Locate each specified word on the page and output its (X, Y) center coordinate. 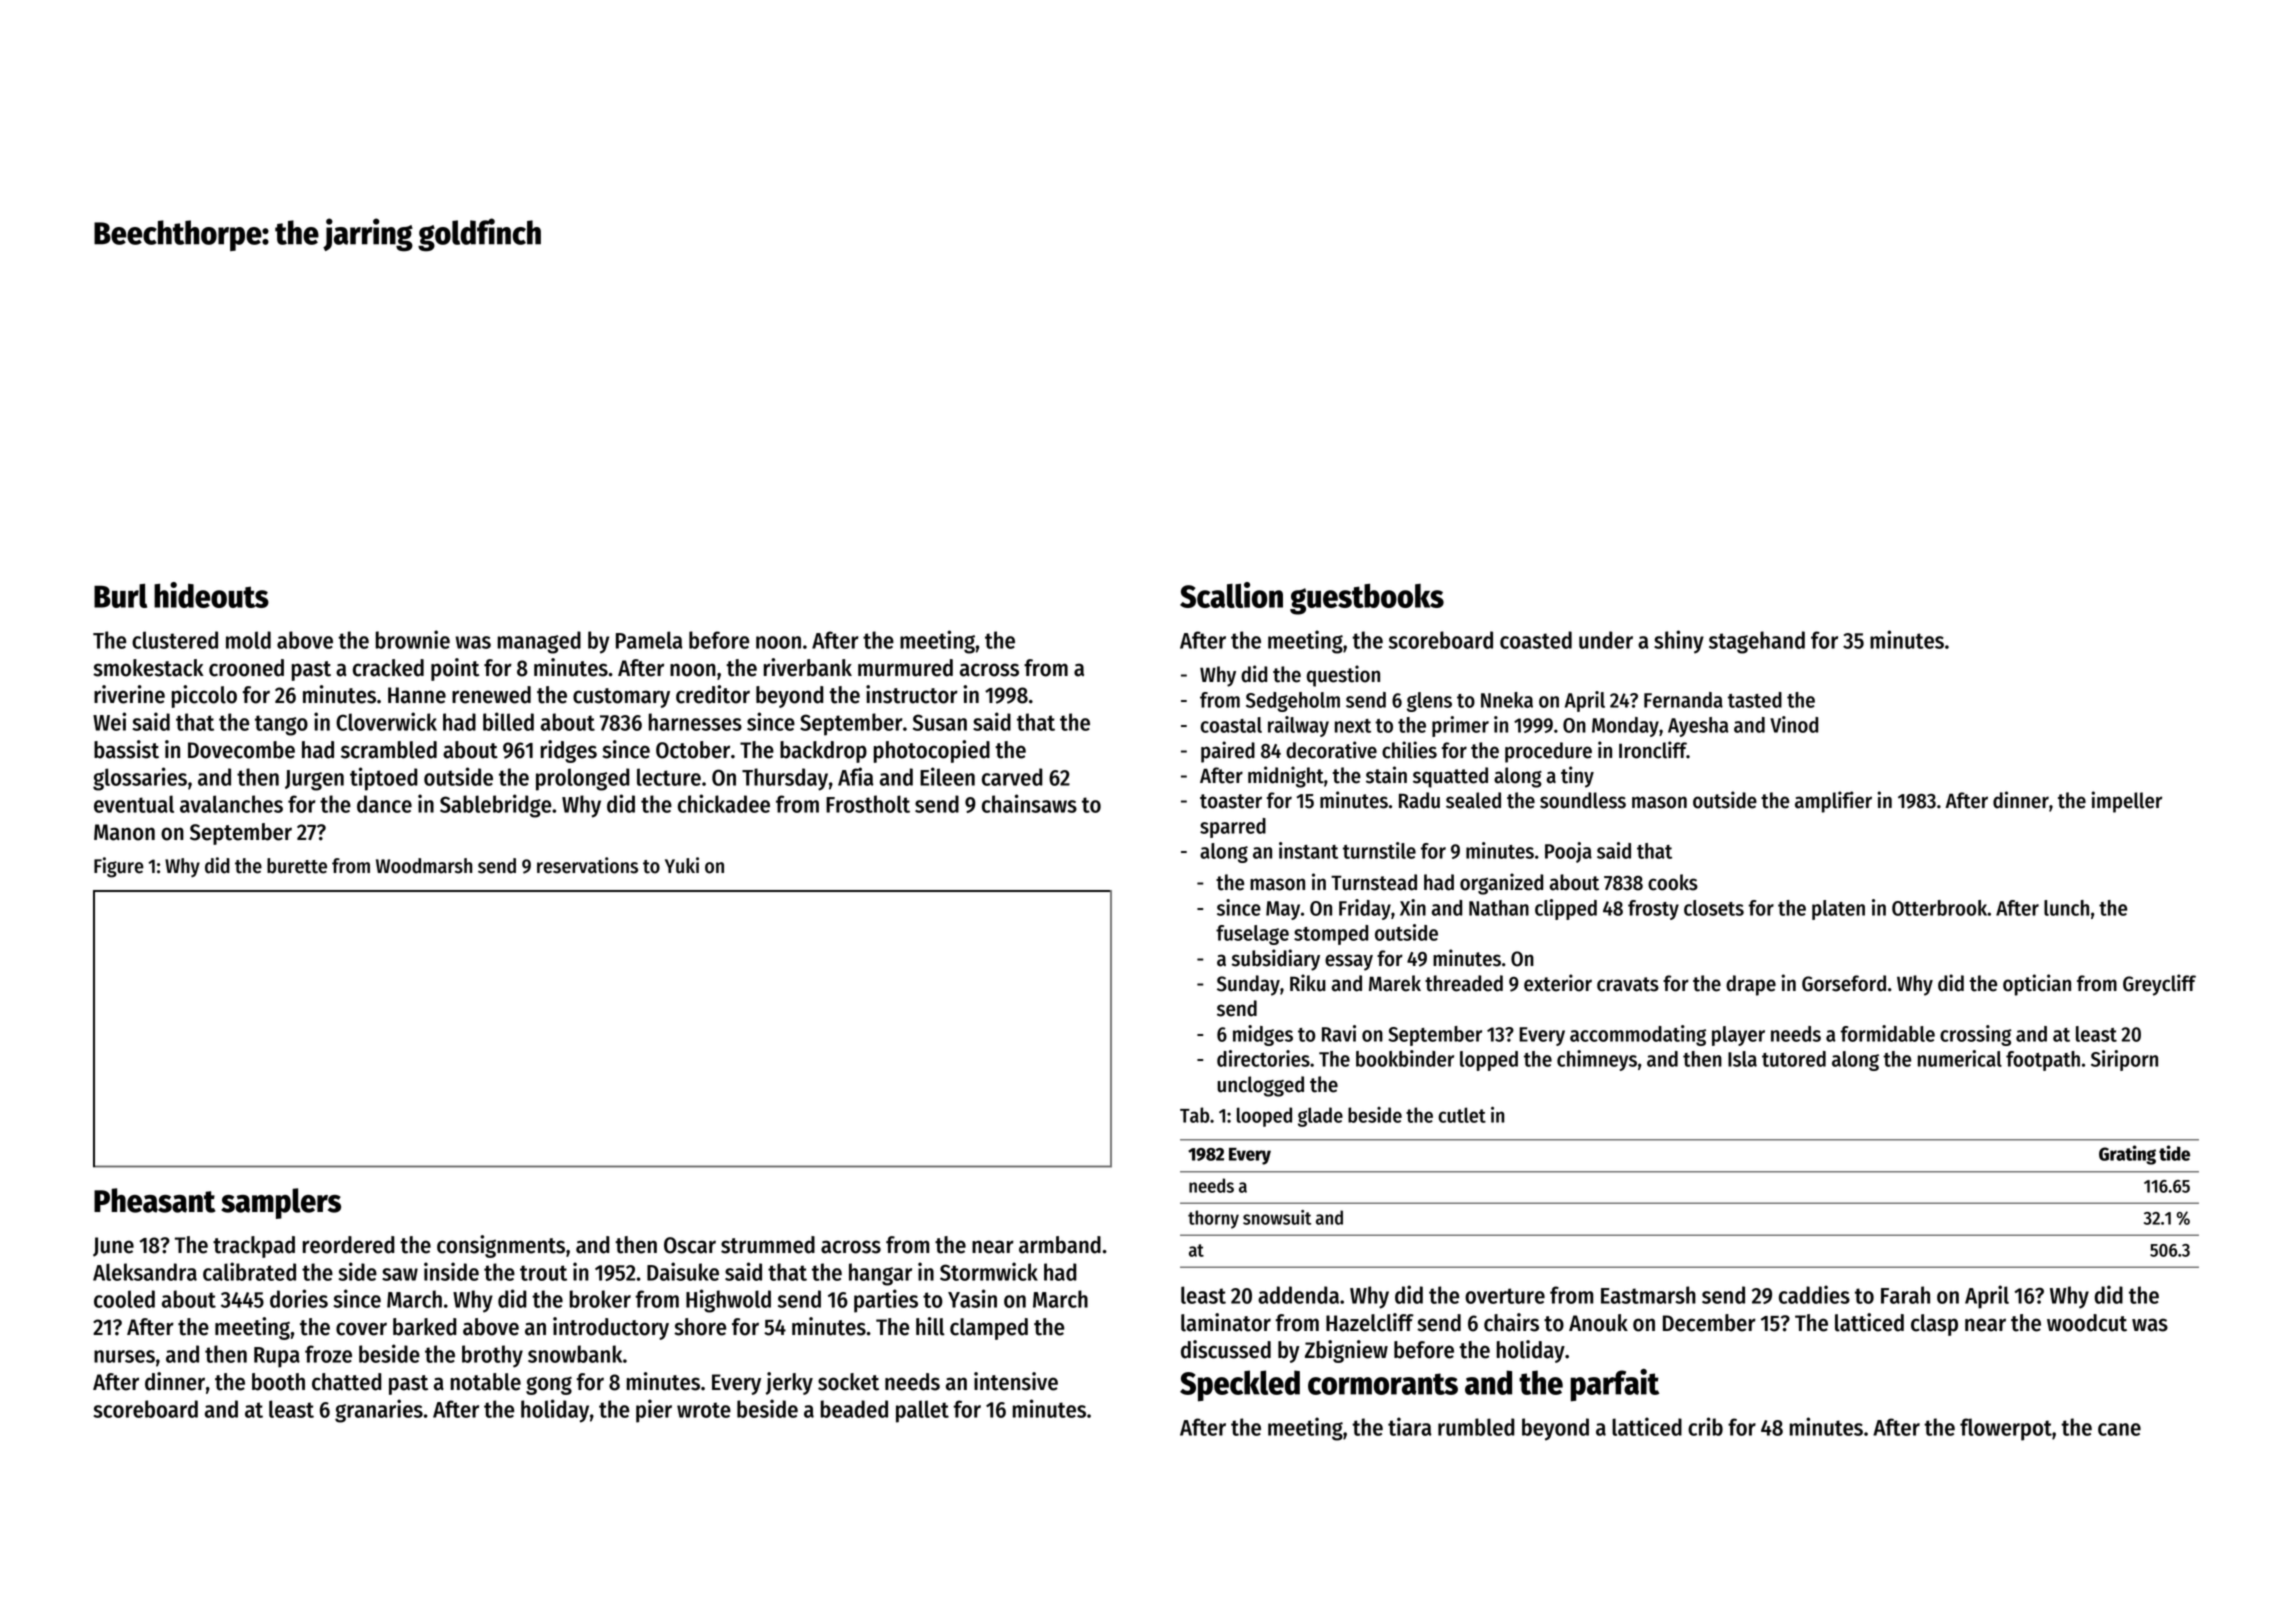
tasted (1755, 700)
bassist (126, 749)
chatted (347, 1382)
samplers (281, 1203)
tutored (1794, 1059)
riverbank (808, 667)
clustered (175, 640)
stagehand (1757, 642)
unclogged (1260, 1086)
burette (297, 866)
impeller (2126, 802)
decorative (1331, 750)
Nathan (1499, 908)
